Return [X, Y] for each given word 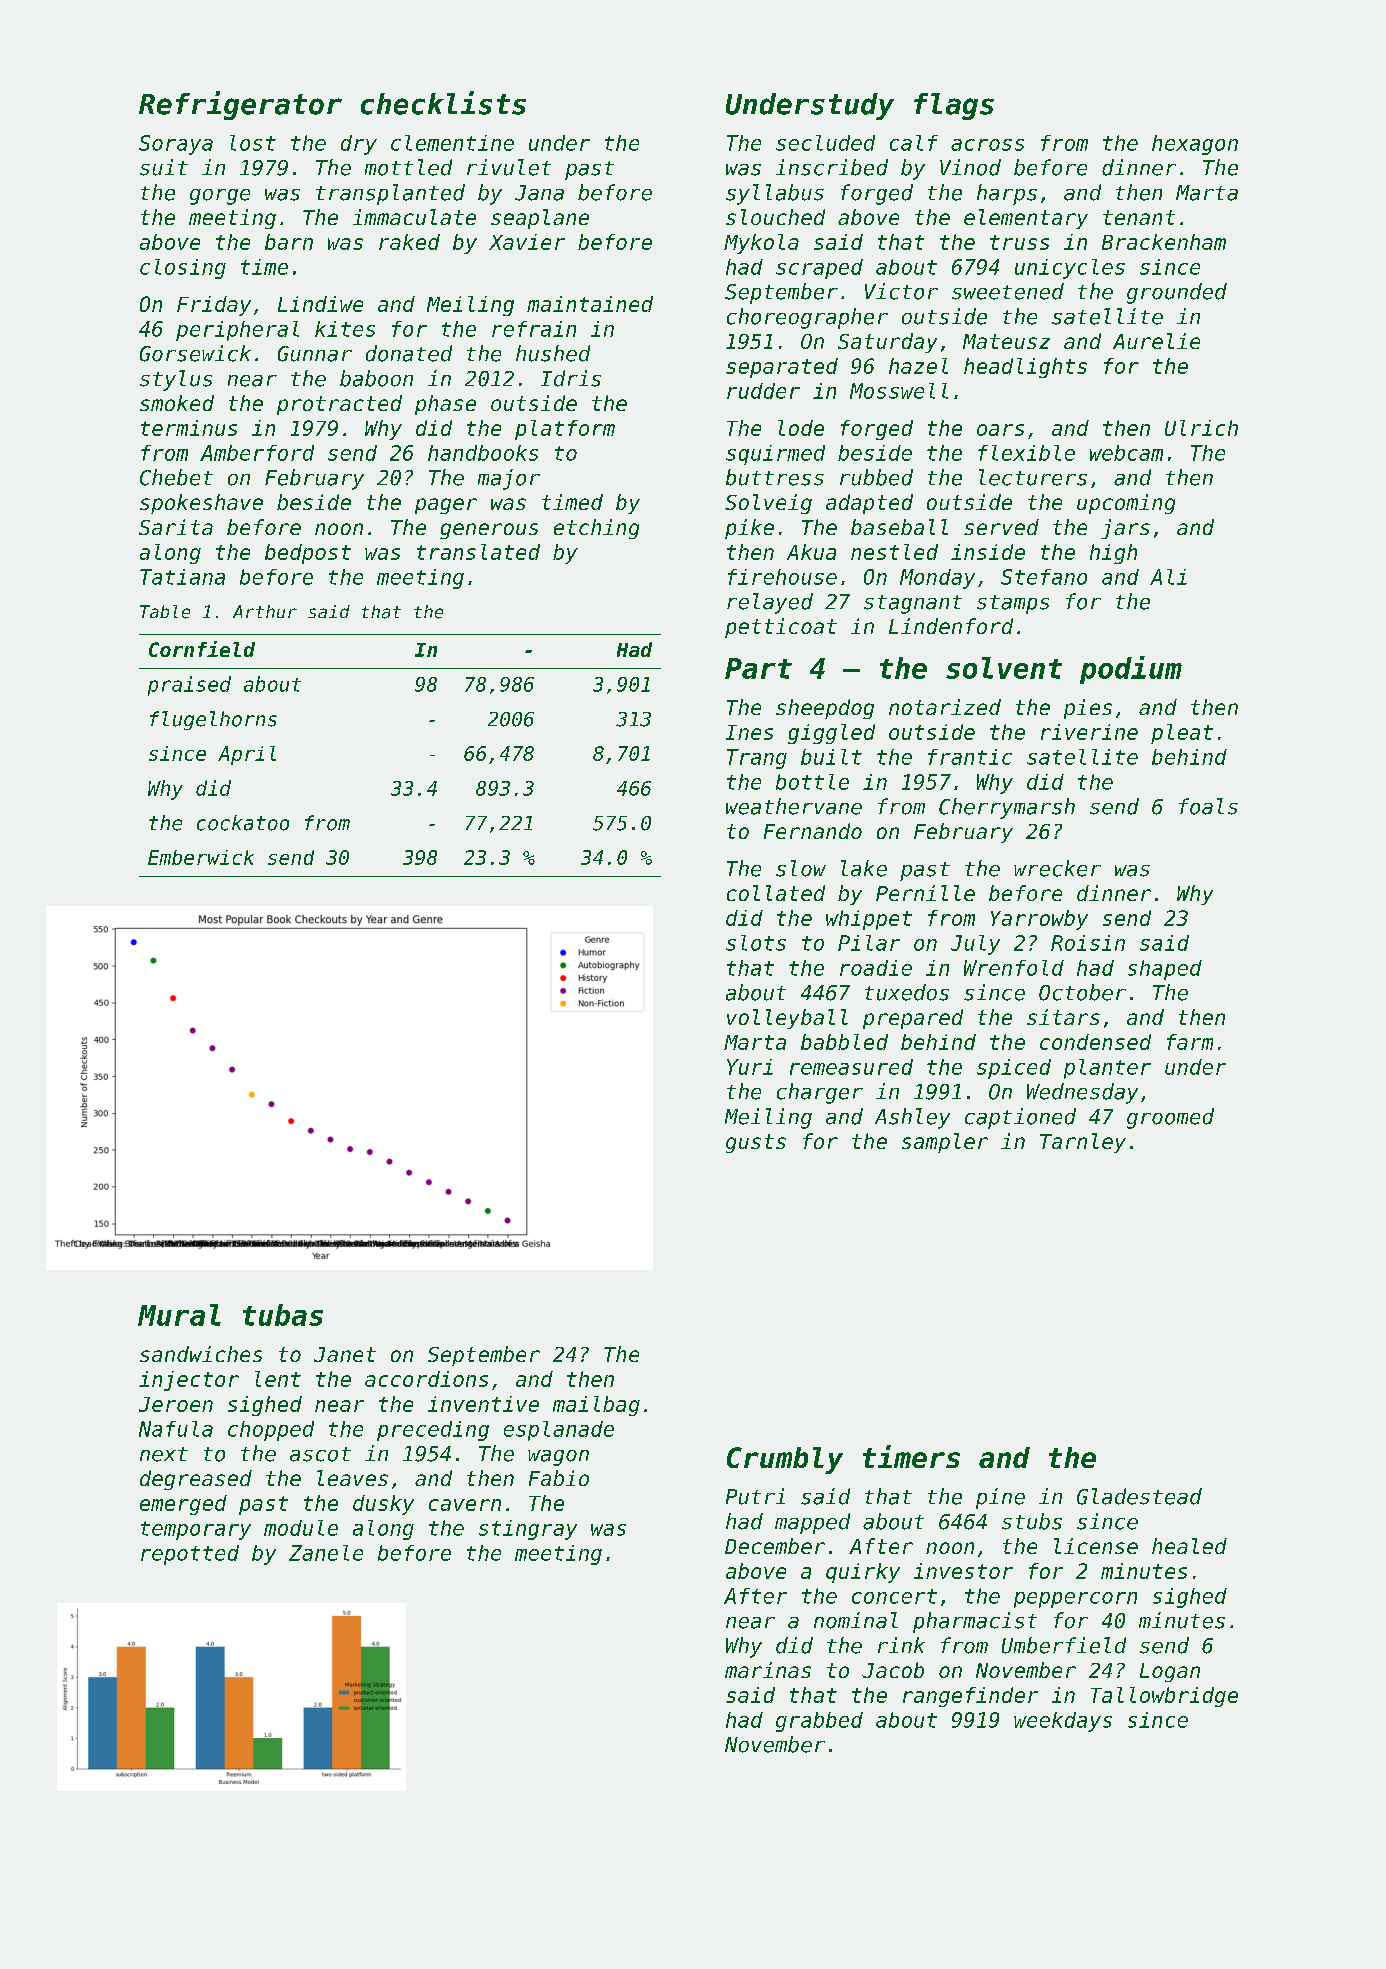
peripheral [237, 331]
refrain [534, 329]
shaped [1165, 970]
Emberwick [201, 857]
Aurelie [1156, 341]
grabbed [819, 1722]
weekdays [1063, 1722]
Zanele [326, 1553]
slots [756, 943]
